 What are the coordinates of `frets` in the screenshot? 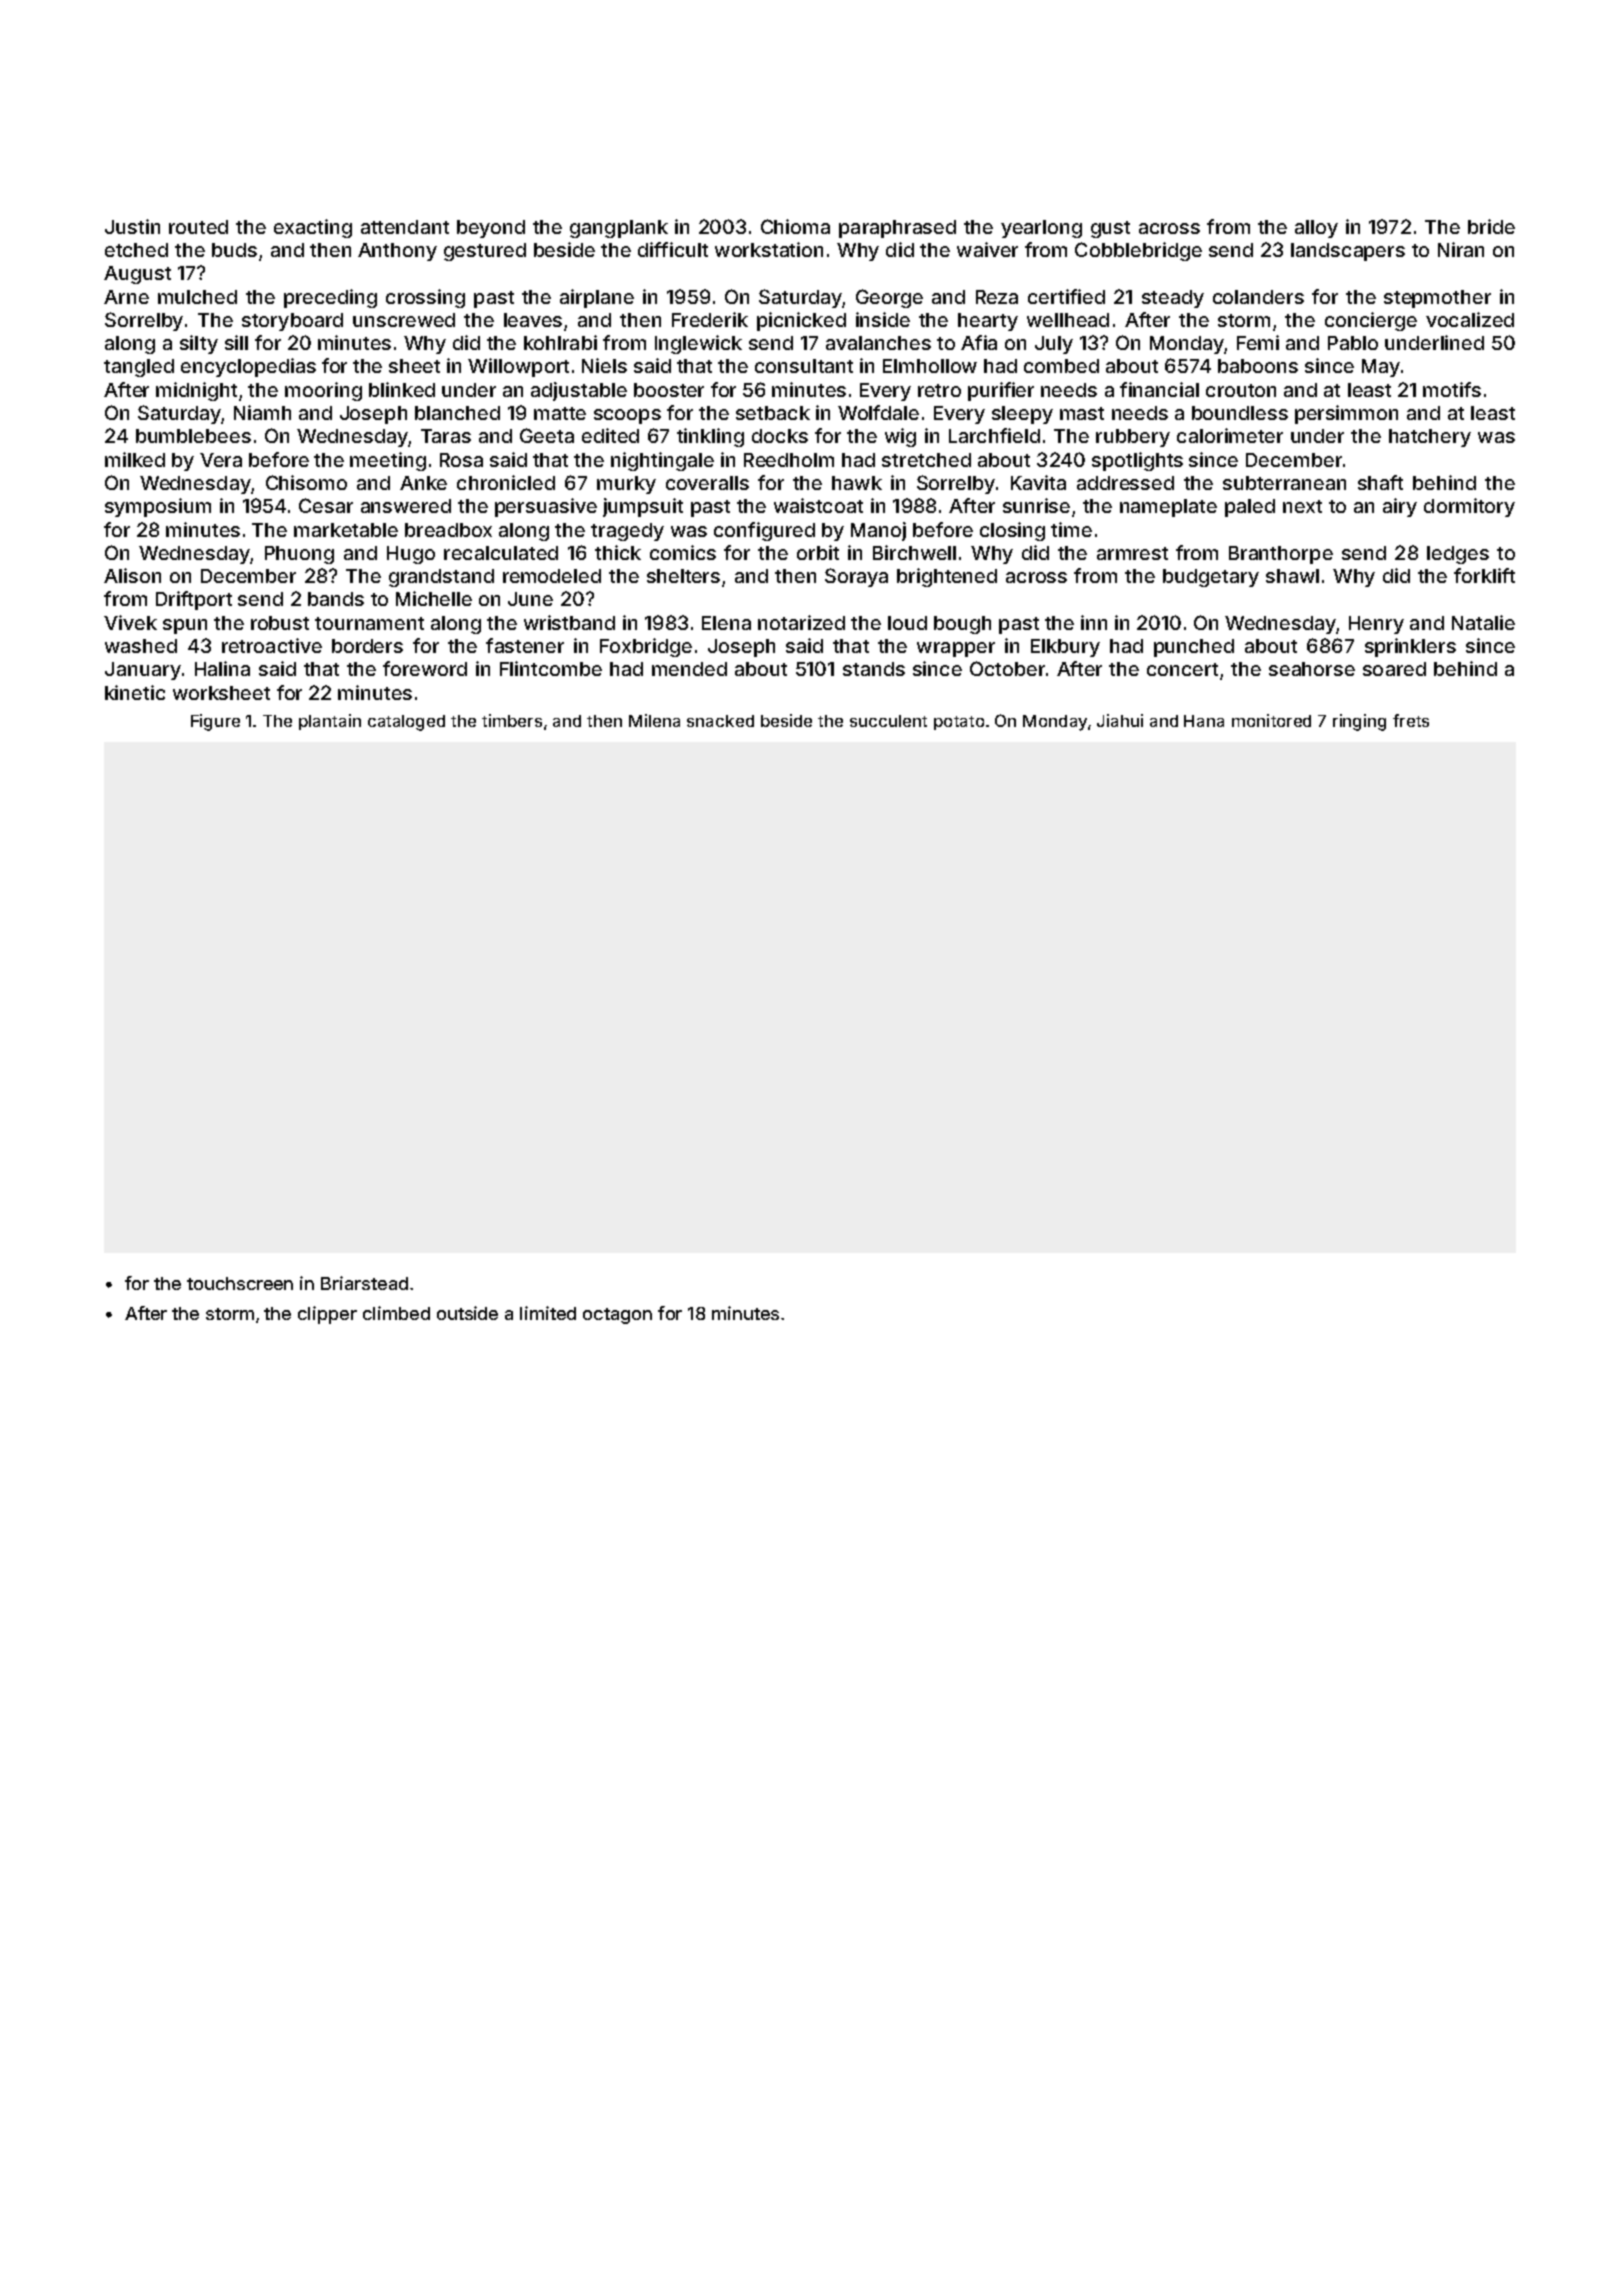 It's located at (1411, 720).
